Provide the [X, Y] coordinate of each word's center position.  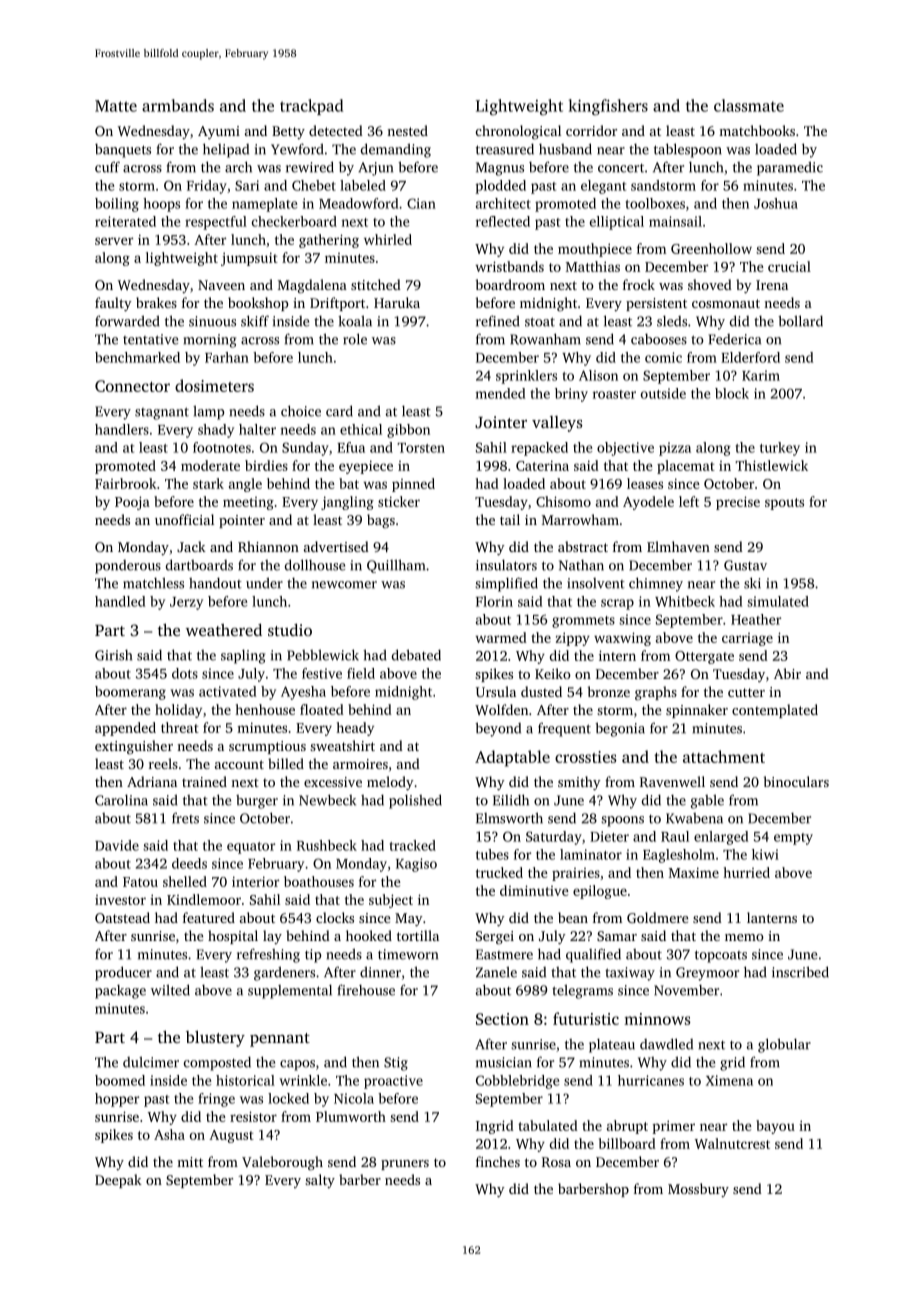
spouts [784, 504]
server [114, 241]
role [355, 339]
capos [297, 1065]
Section [502, 1019]
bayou [775, 1127]
